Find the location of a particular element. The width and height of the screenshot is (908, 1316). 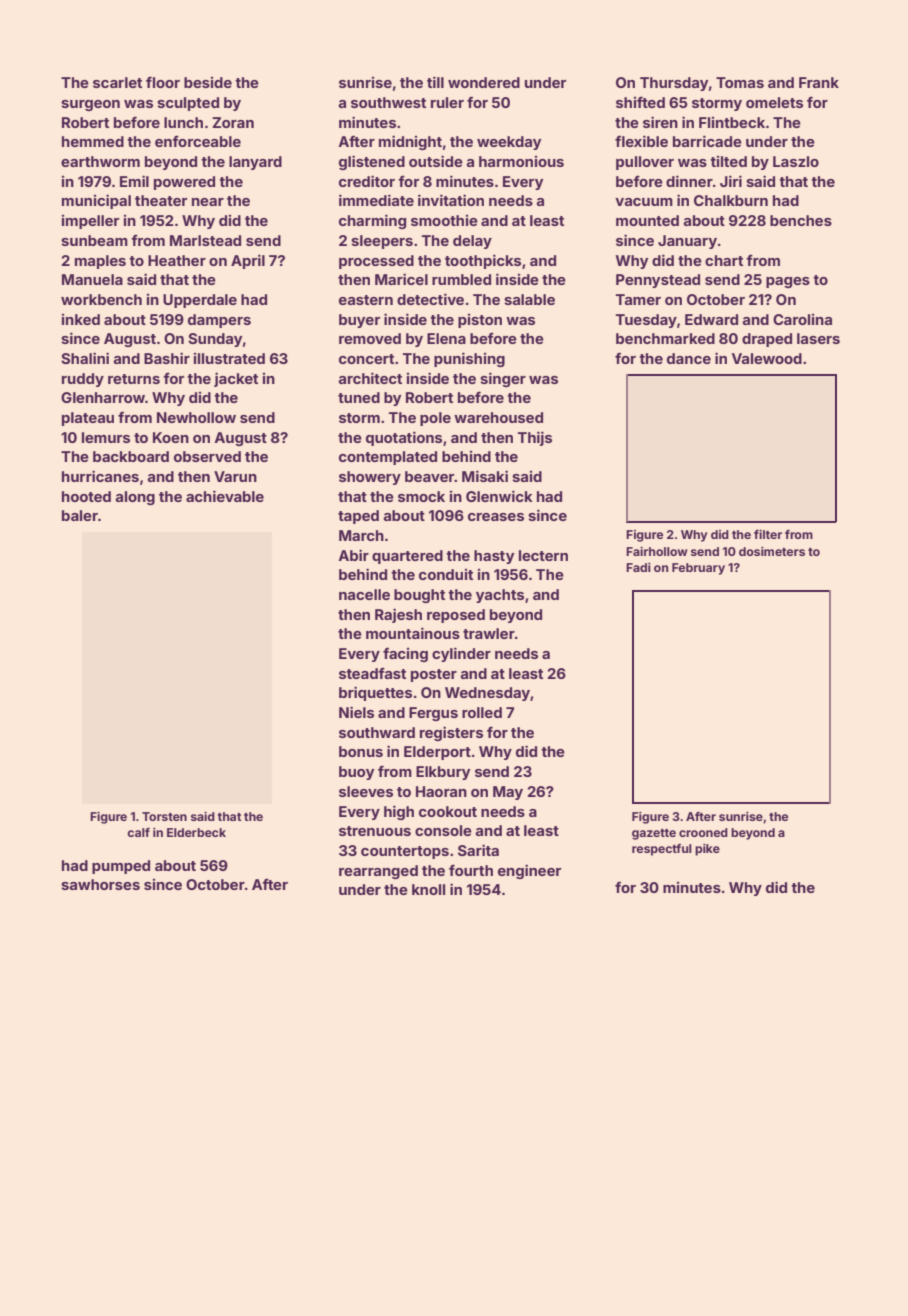

Heather is located at coordinates (177, 260).
